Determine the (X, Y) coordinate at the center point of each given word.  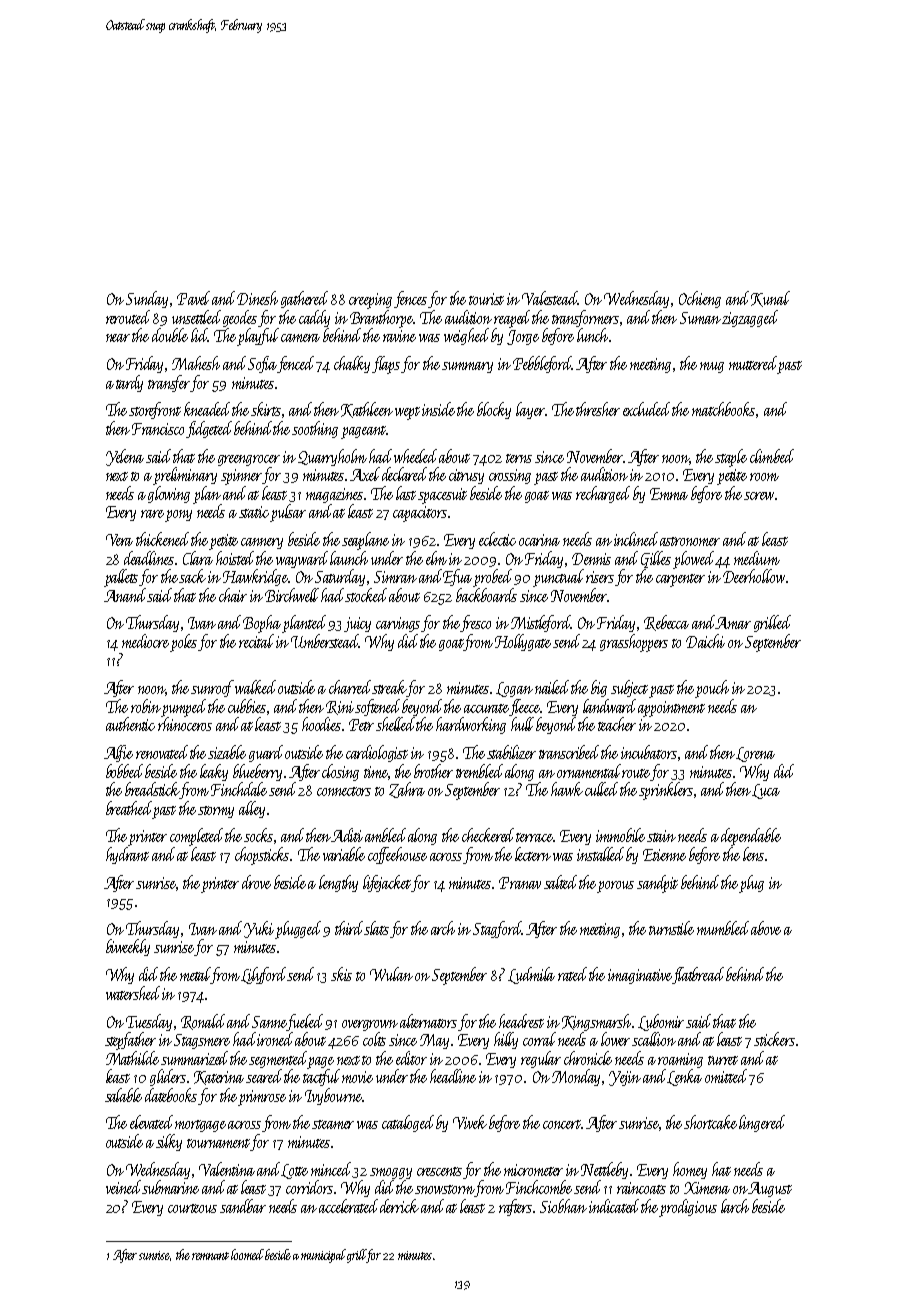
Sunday (147, 299)
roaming (680, 1060)
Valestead (550, 298)
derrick (399, 1206)
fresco (476, 623)
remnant (210, 1256)
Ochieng (700, 299)
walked (255, 687)
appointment (671, 709)
